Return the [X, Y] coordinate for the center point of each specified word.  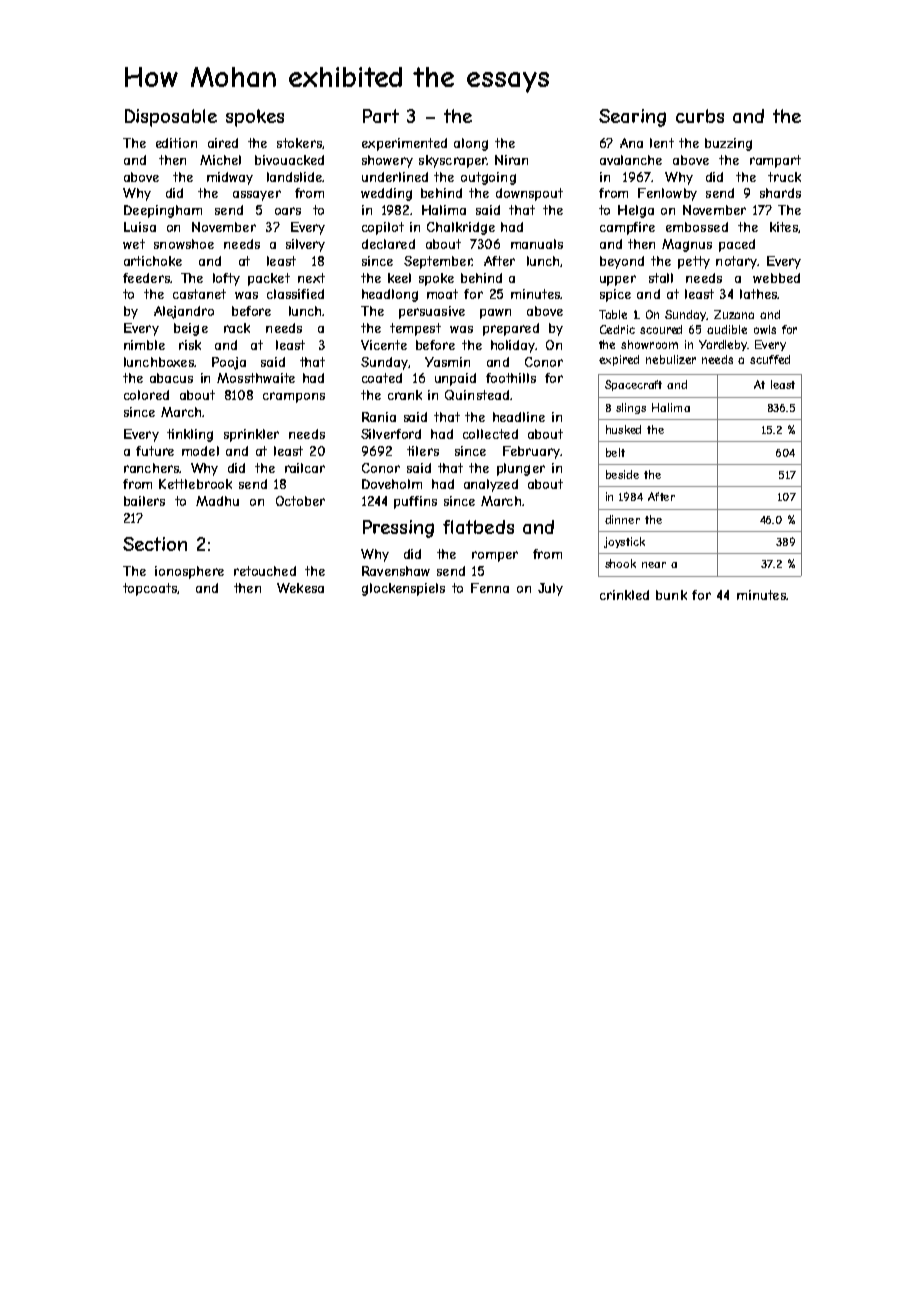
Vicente [384, 345]
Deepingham [163, 211]
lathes [758, 294]
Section [155, 544]
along [471, 144]
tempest [415, 329]
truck [784, 177]
